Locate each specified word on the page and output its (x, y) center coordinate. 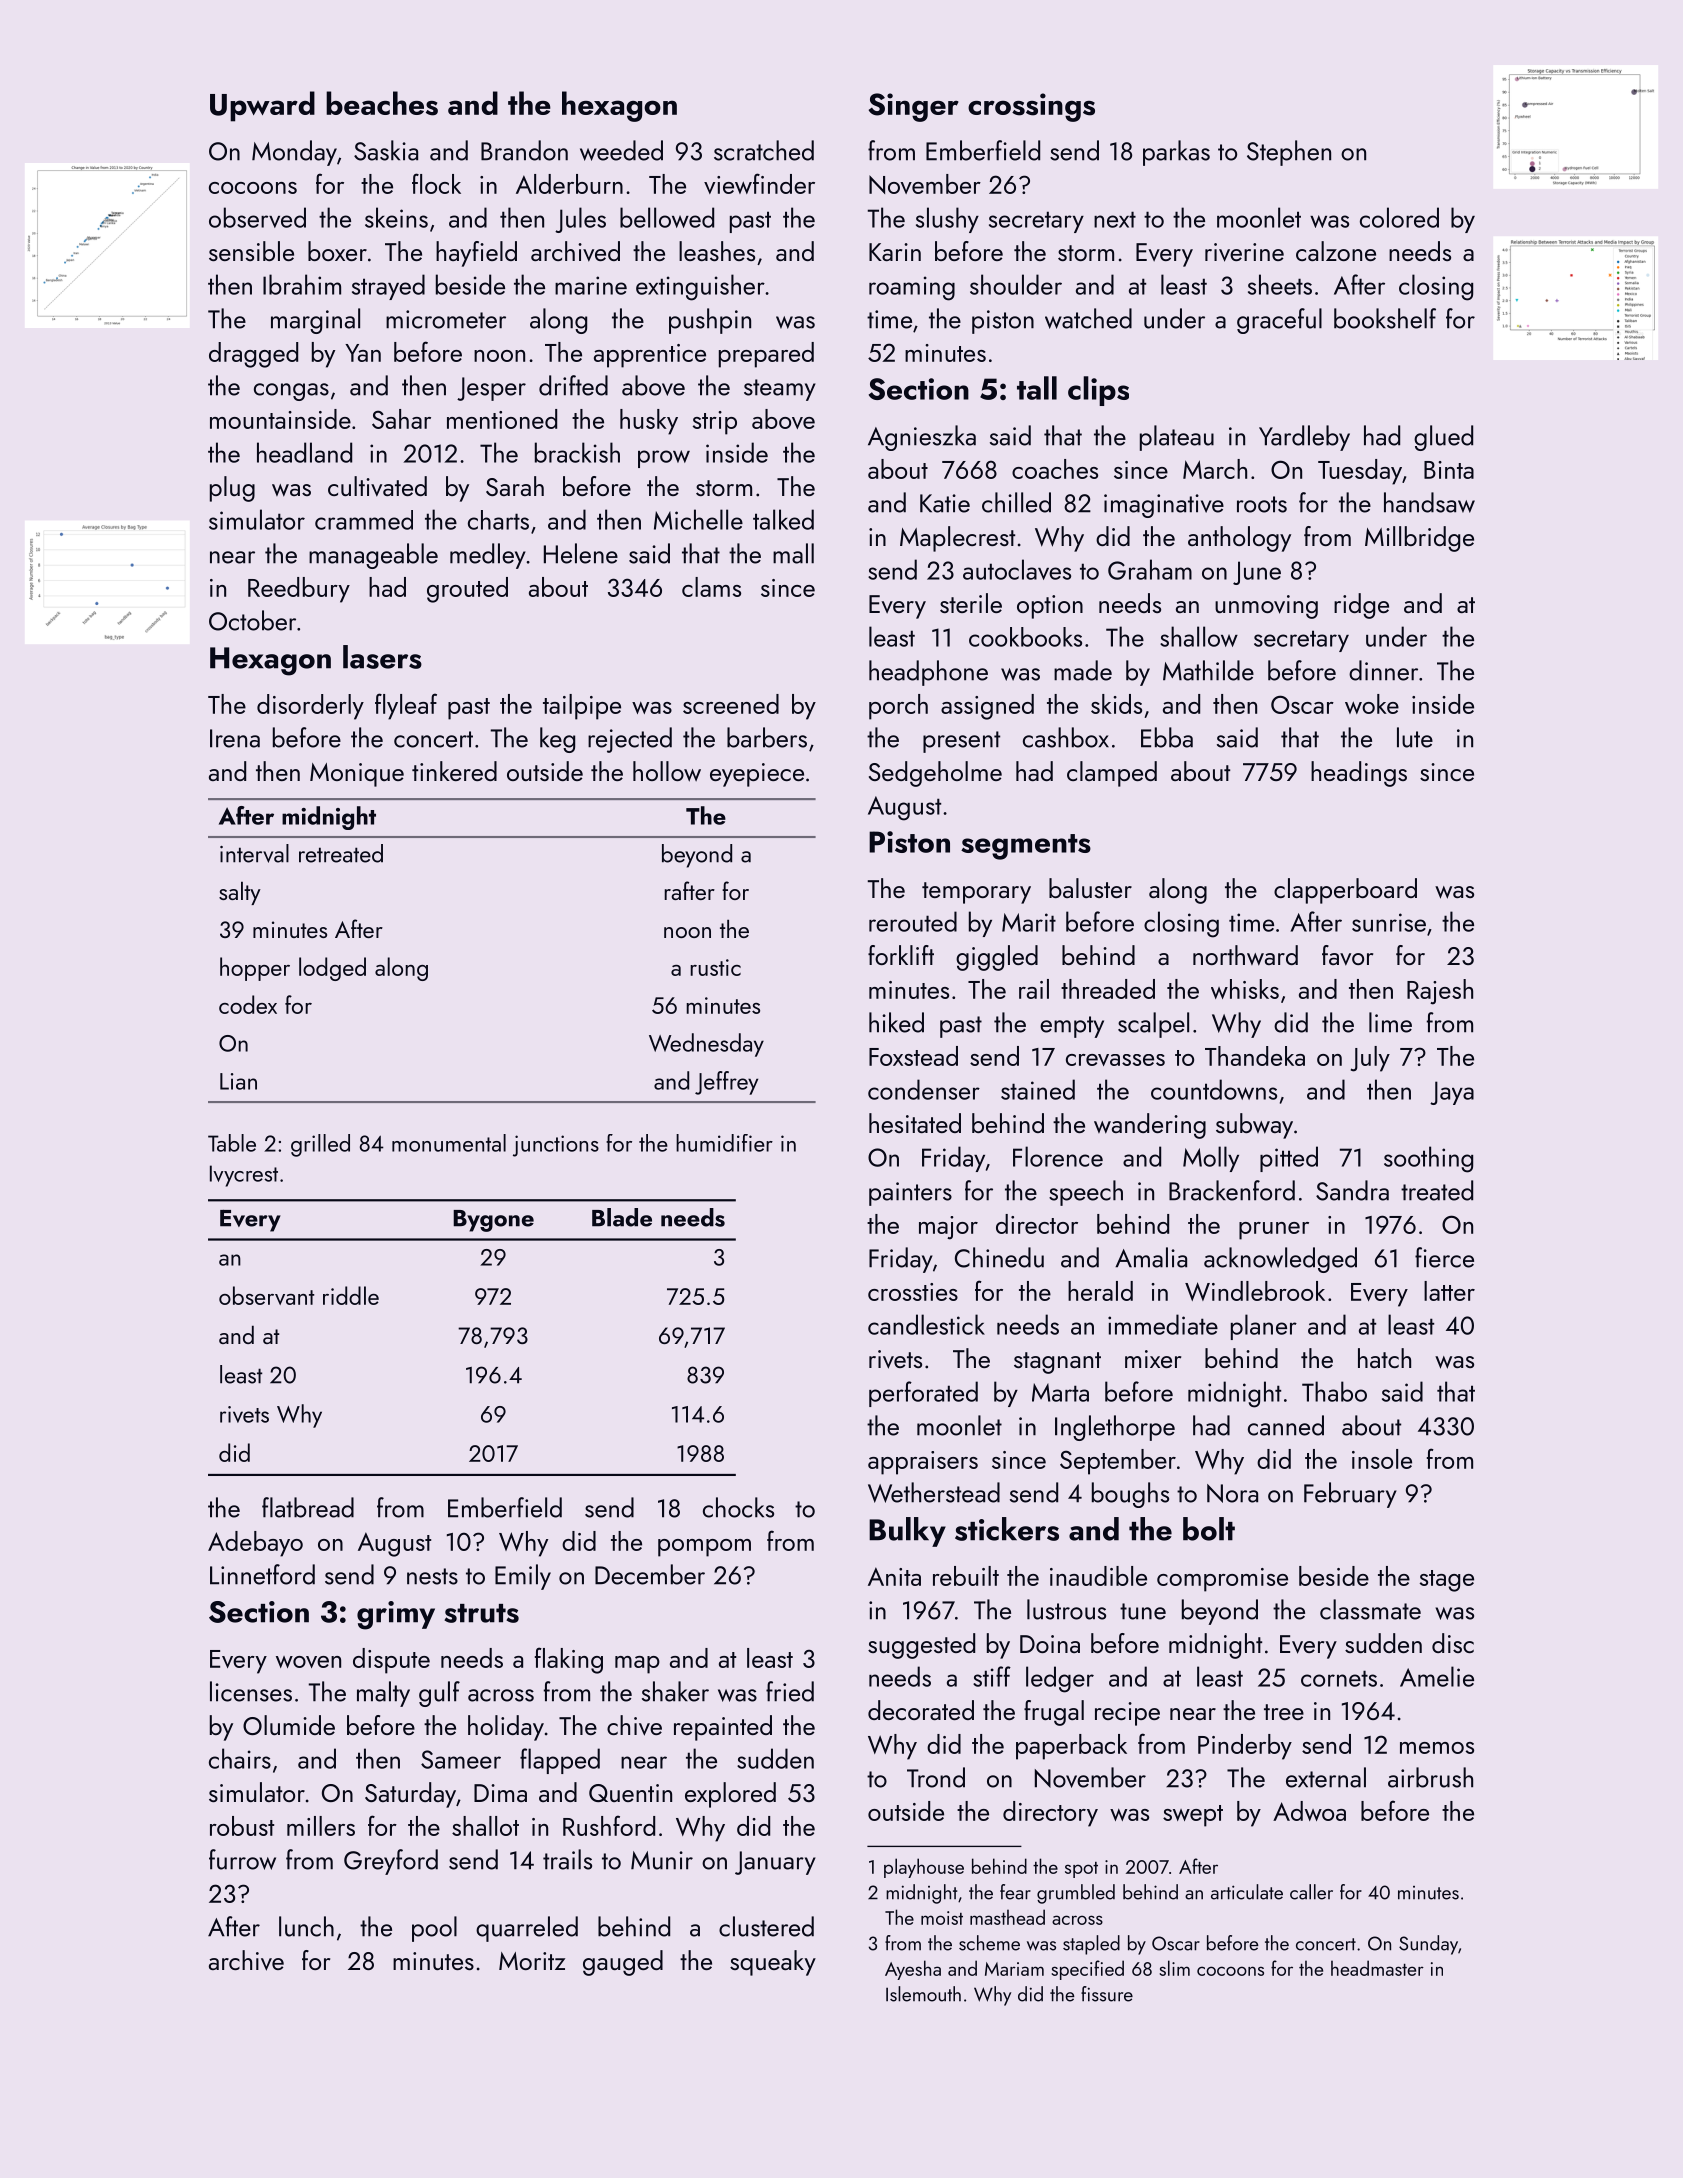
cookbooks (1025, 637)
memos (1437, 1748)
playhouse (924, 1868)
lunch (306, 1926)
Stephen (1289, 153)
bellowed (667, 217)
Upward (262, 106)
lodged (332, 969)
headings (1359, 774)
